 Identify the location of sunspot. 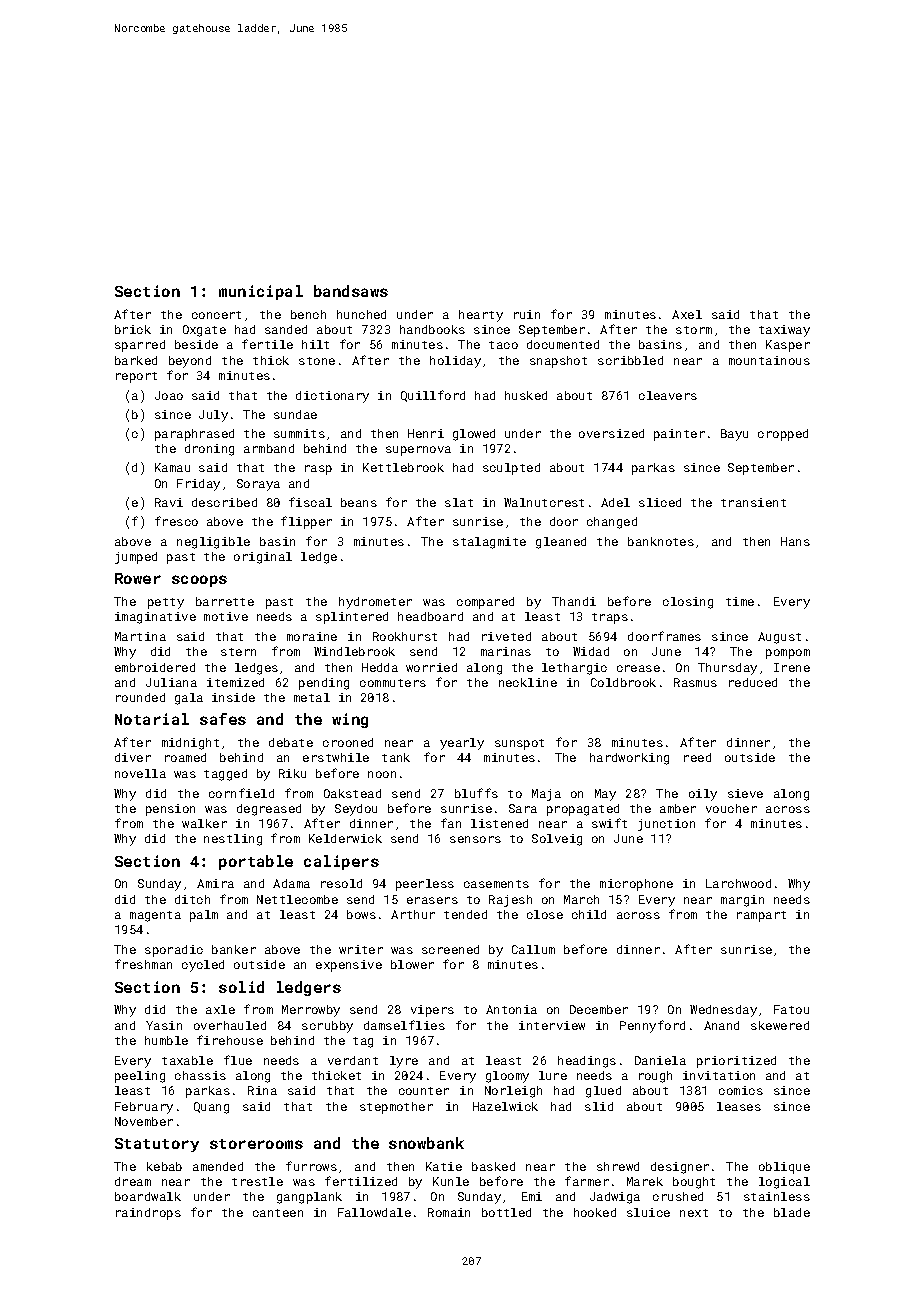
(519, 744).
